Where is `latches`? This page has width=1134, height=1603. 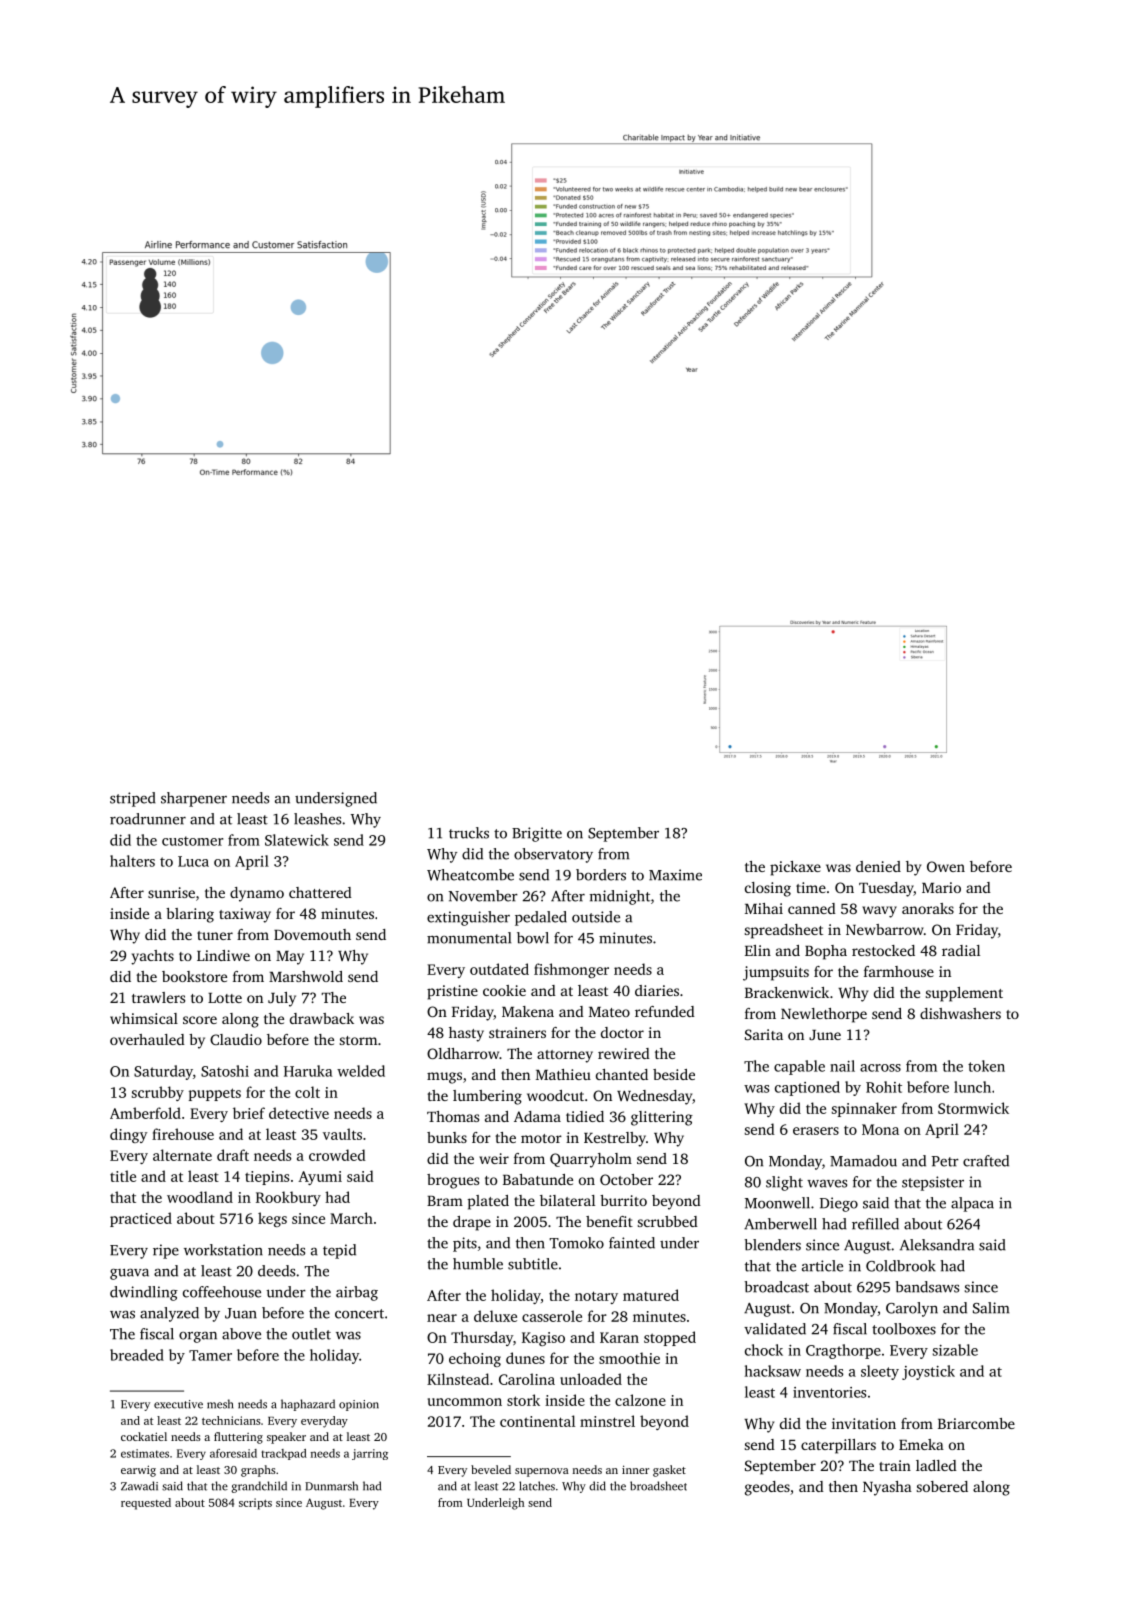
latches is located at coordinates (537, 1486).
